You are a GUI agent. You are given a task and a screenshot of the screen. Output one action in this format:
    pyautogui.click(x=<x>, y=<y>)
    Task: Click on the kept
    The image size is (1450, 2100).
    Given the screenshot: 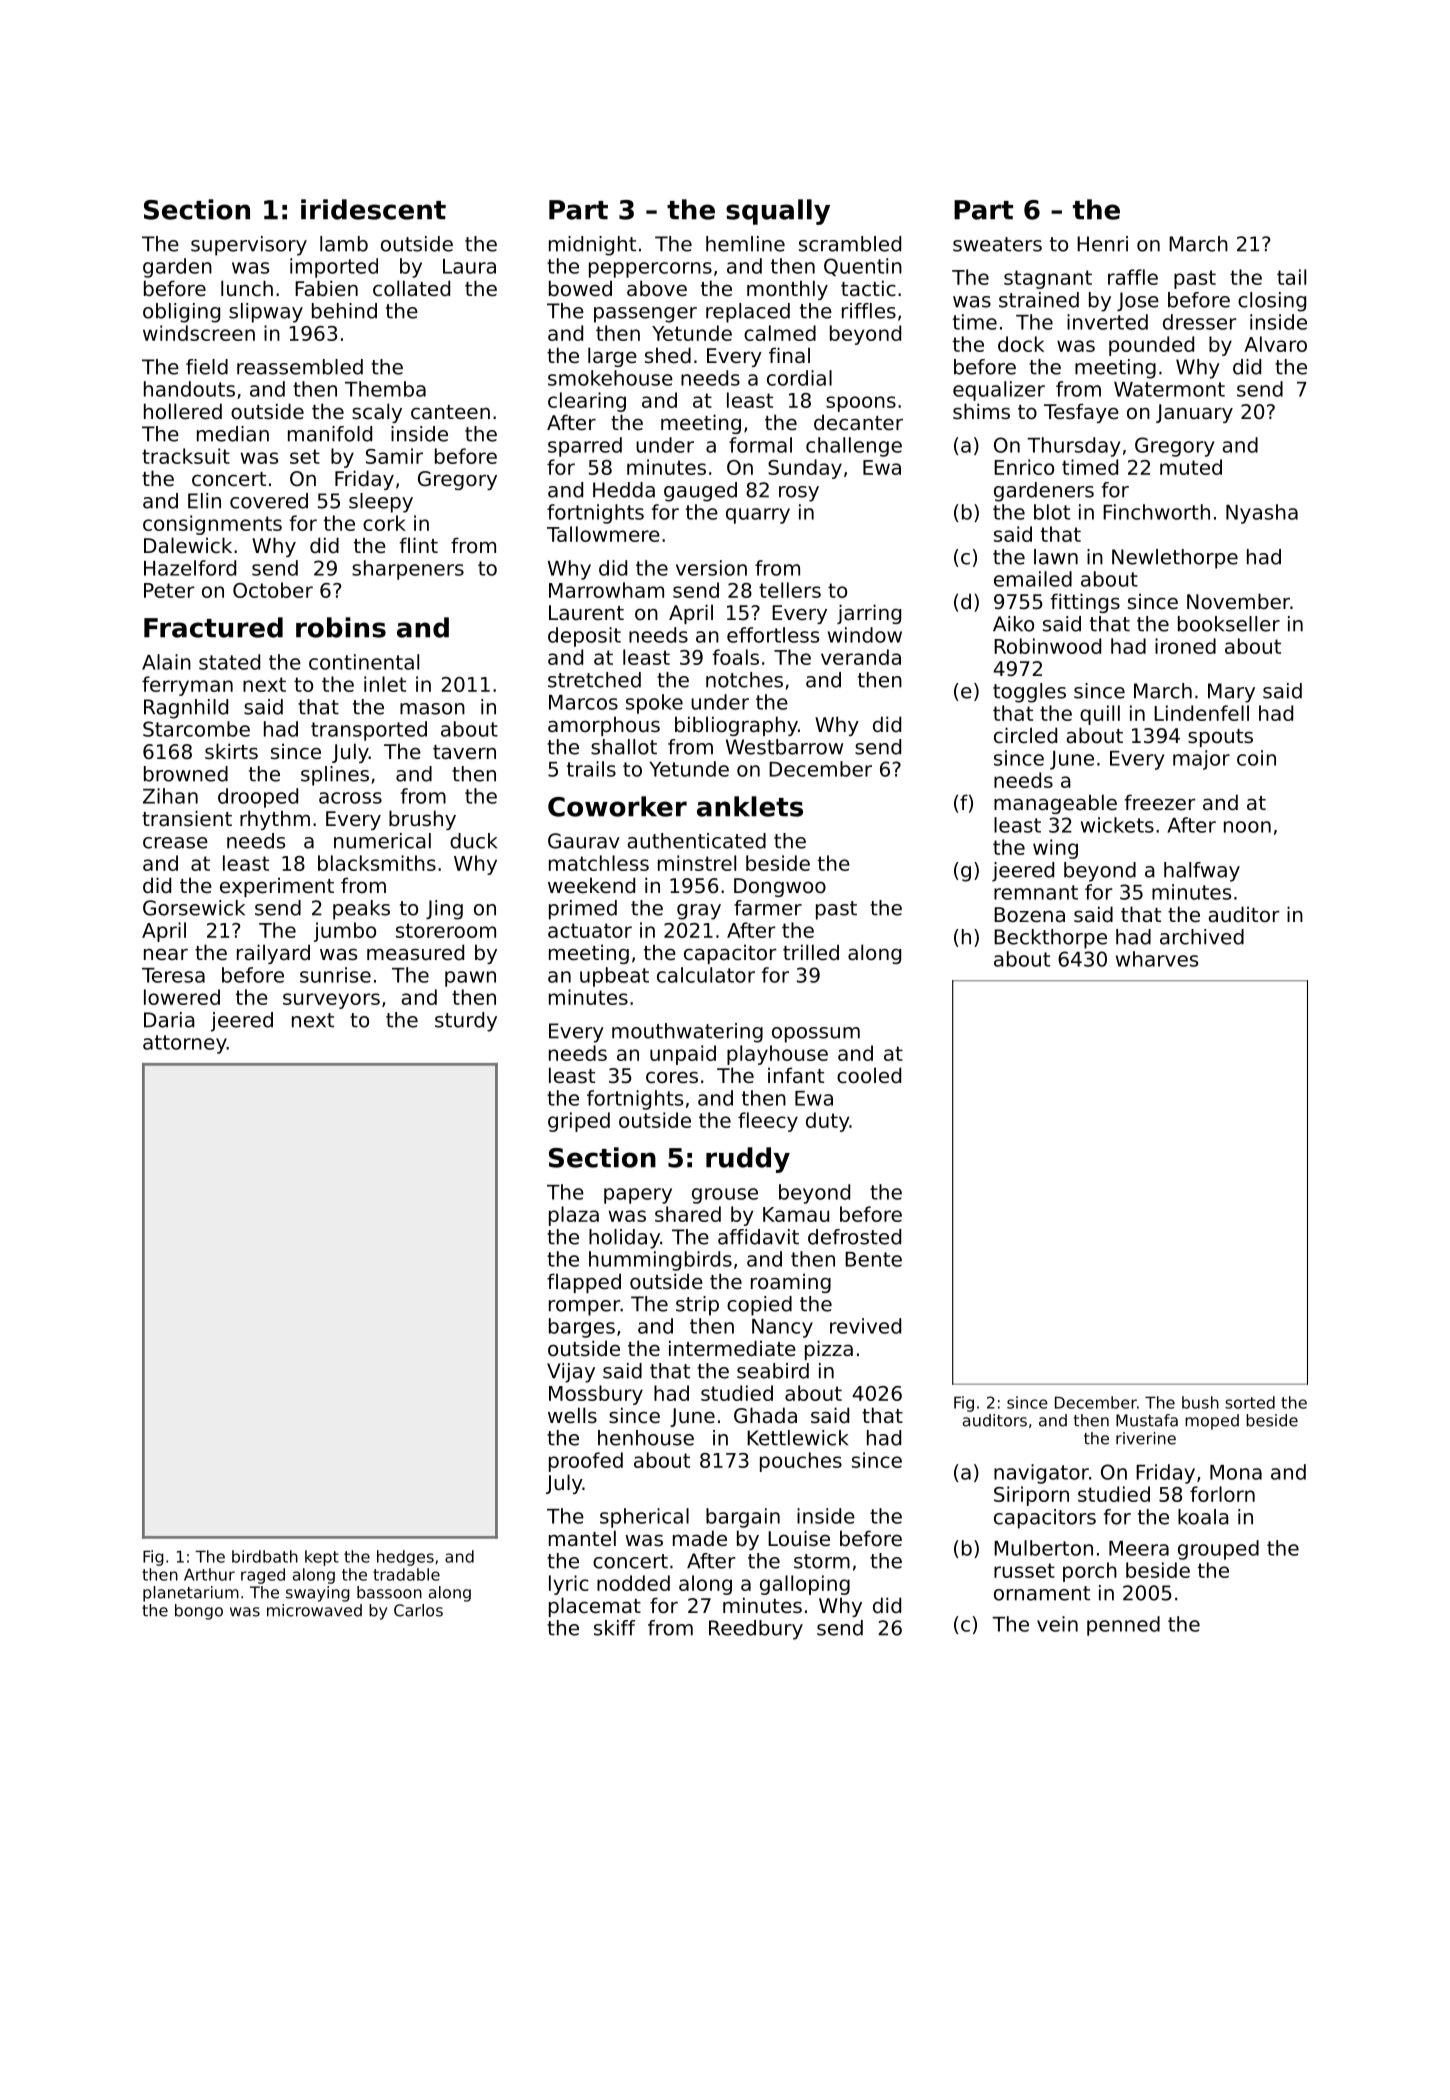 What is the action you would take?
    pyautogui.click(x=322, y=1558)
